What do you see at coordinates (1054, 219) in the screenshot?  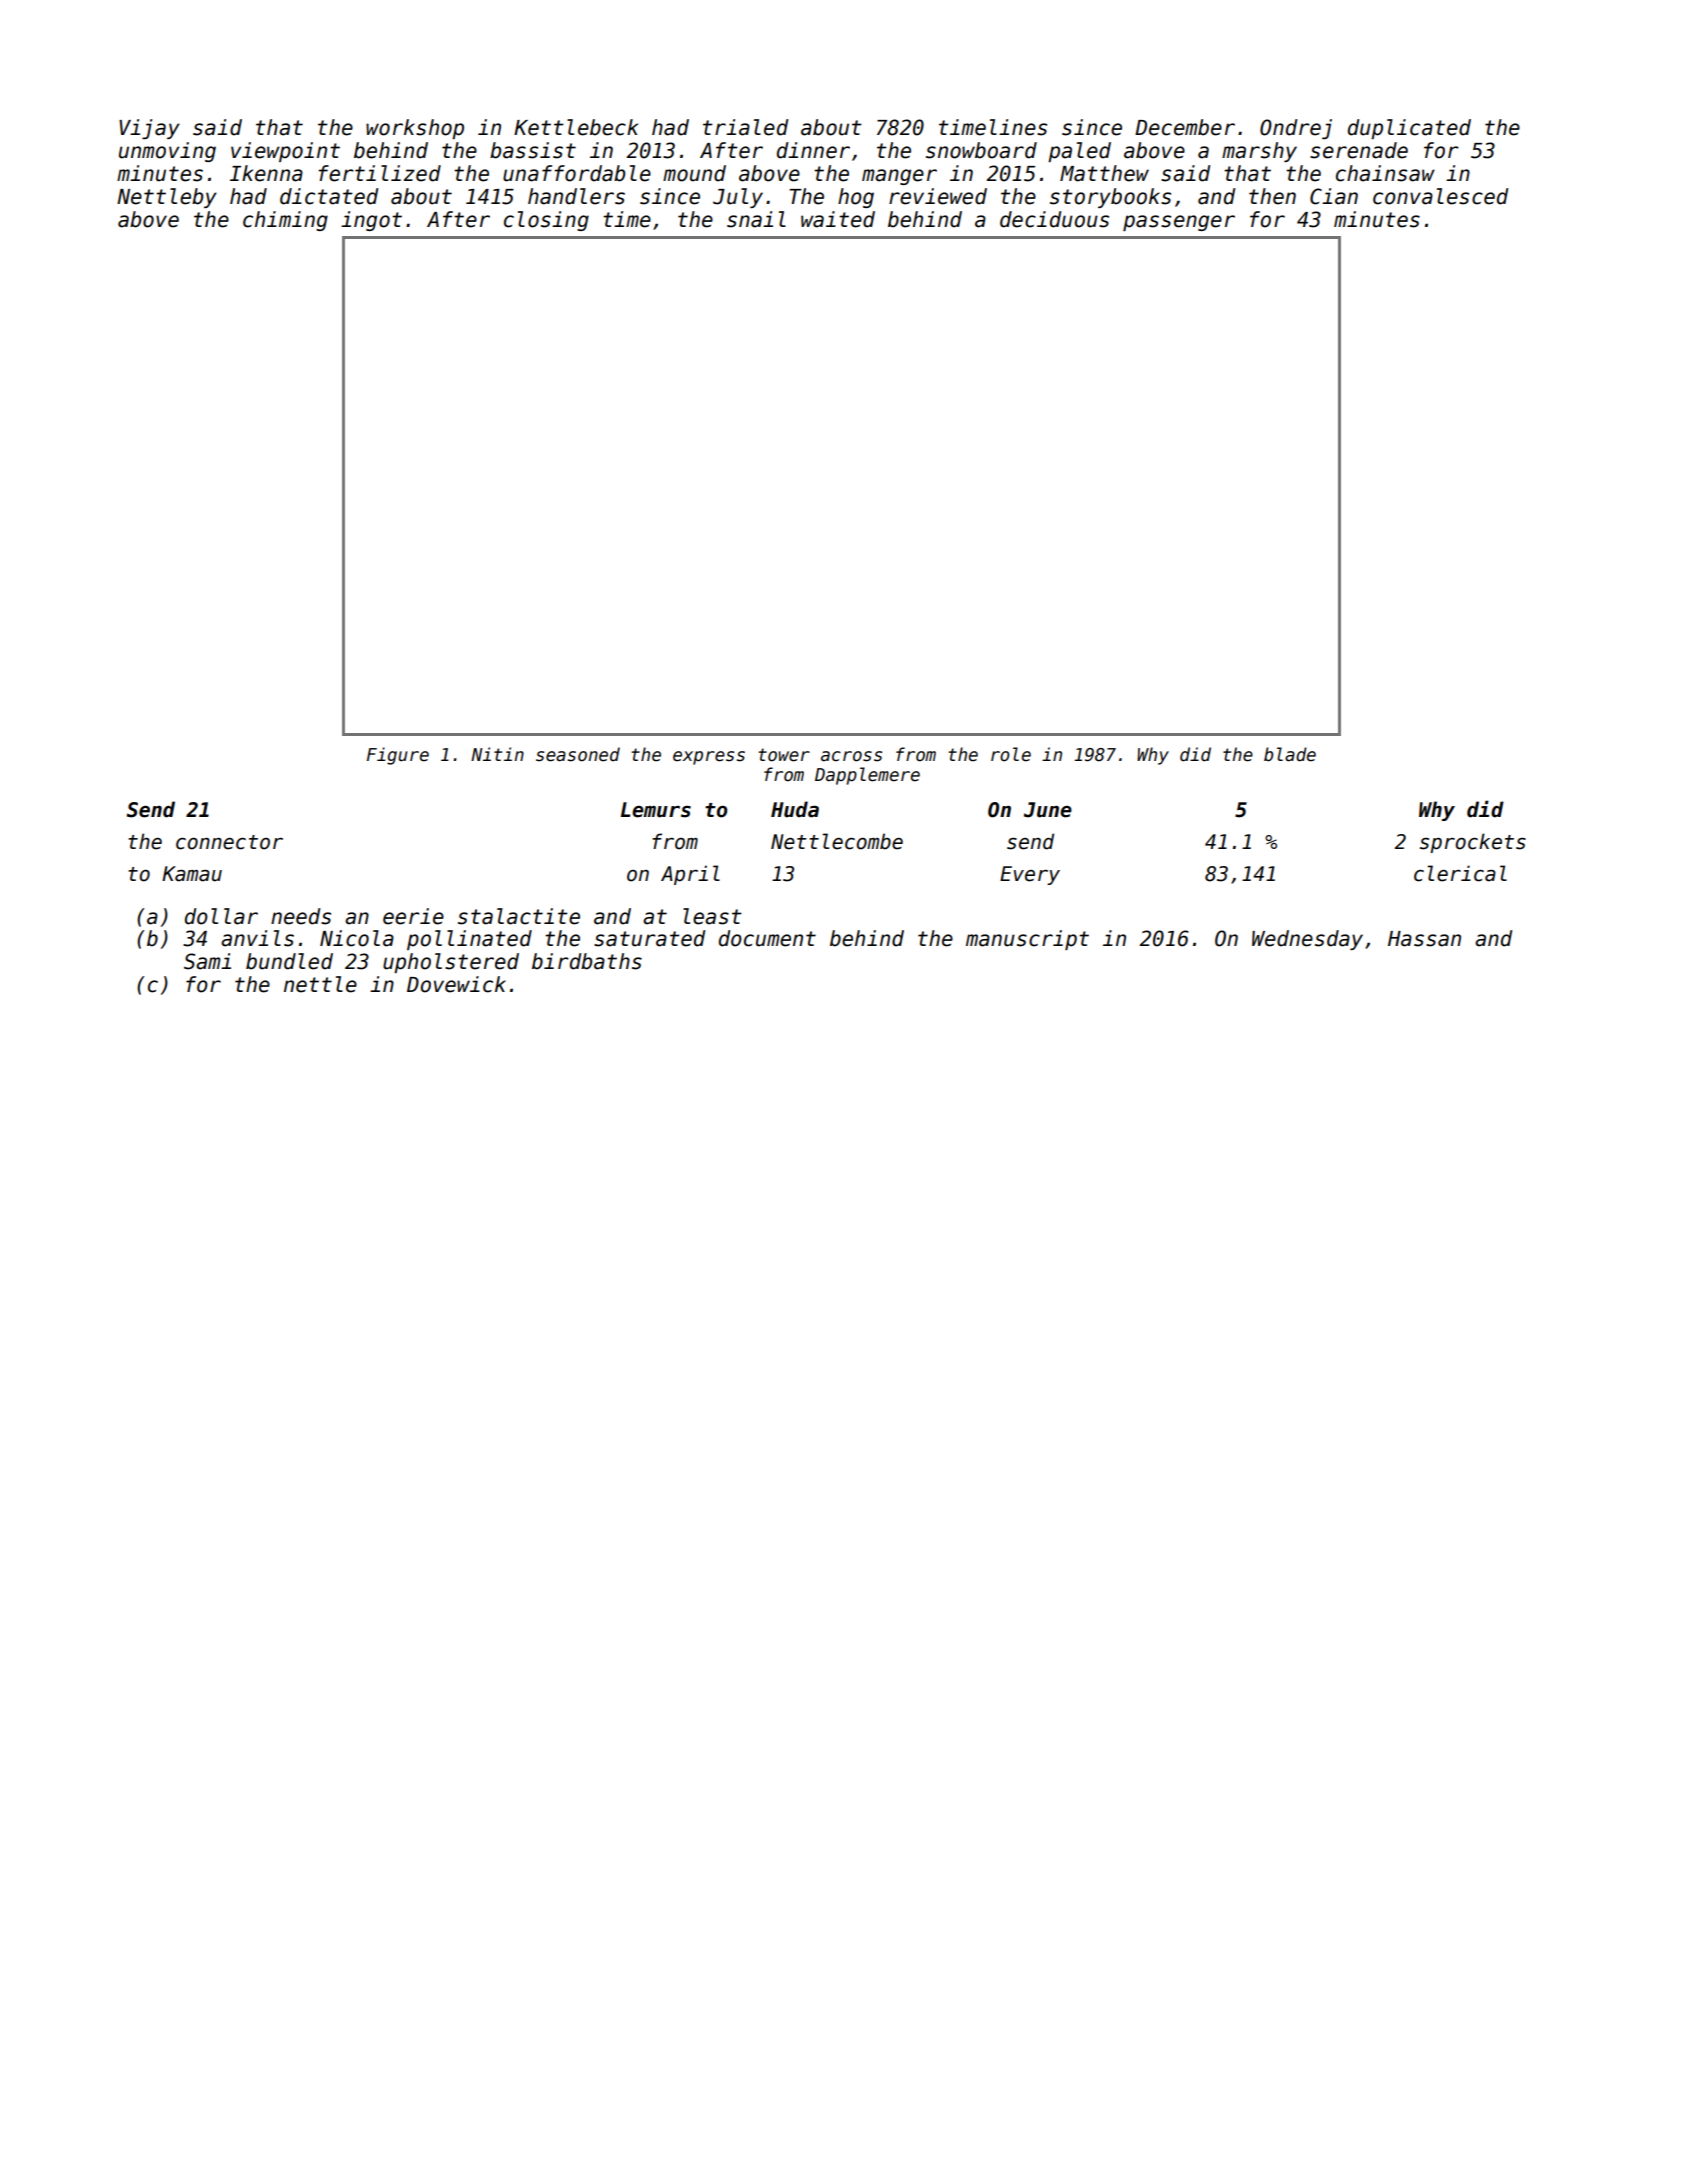 I see `deciduous` at bounding box center [1054, 219].
